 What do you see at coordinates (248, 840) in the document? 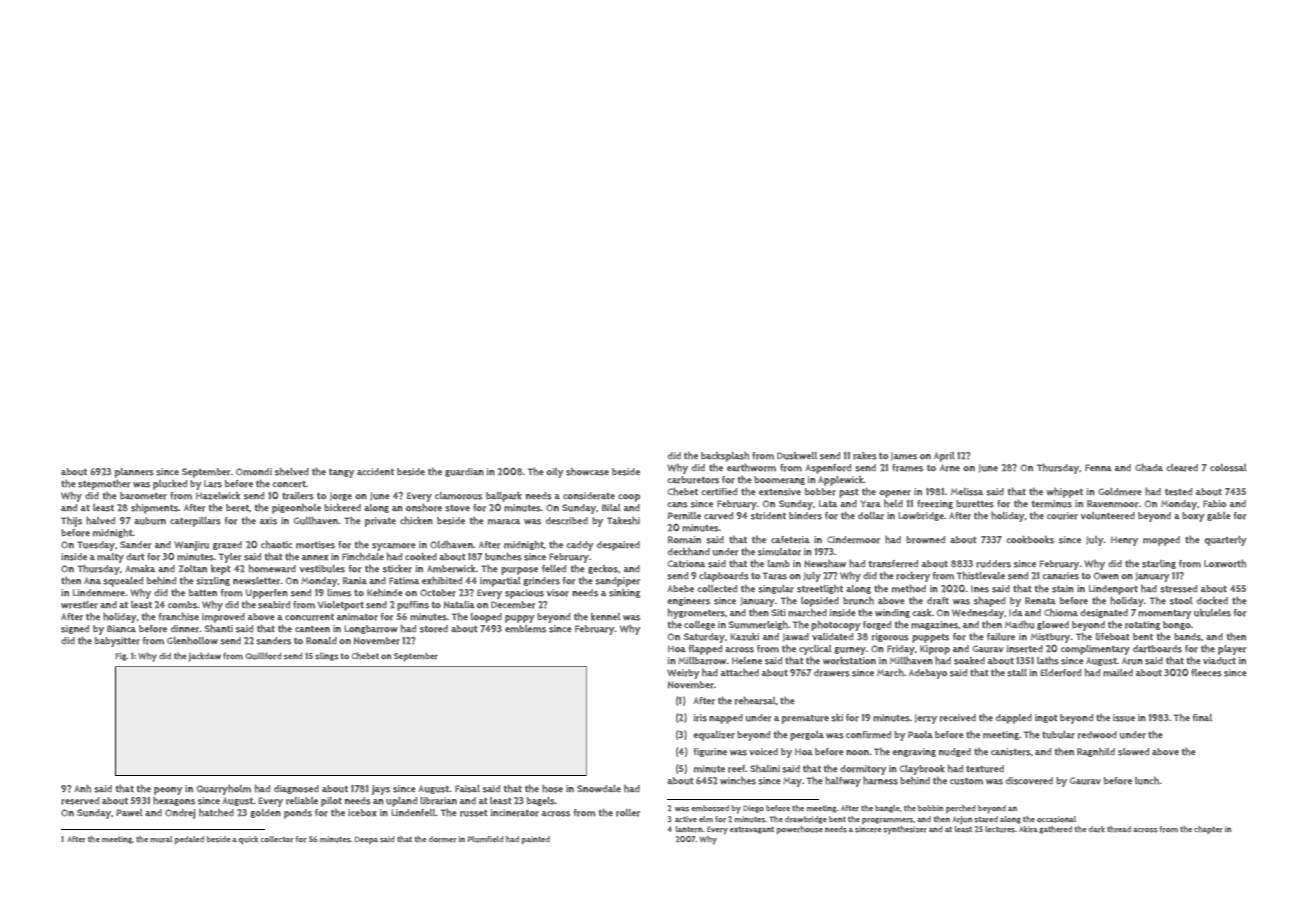
I see `quick` at bounding box center [248, 840].
